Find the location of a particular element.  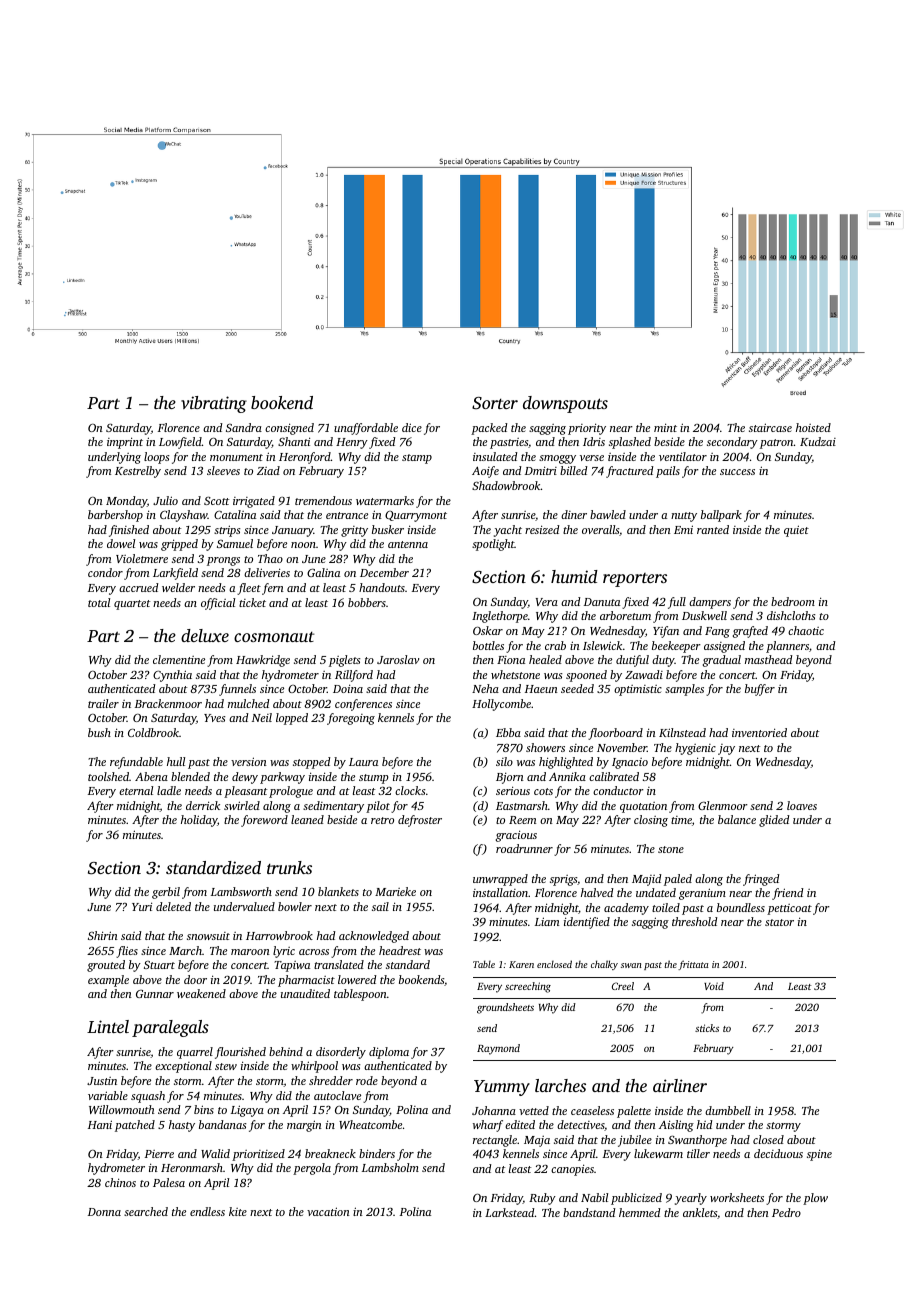

Hani is located at coordinates (100, 1124).
